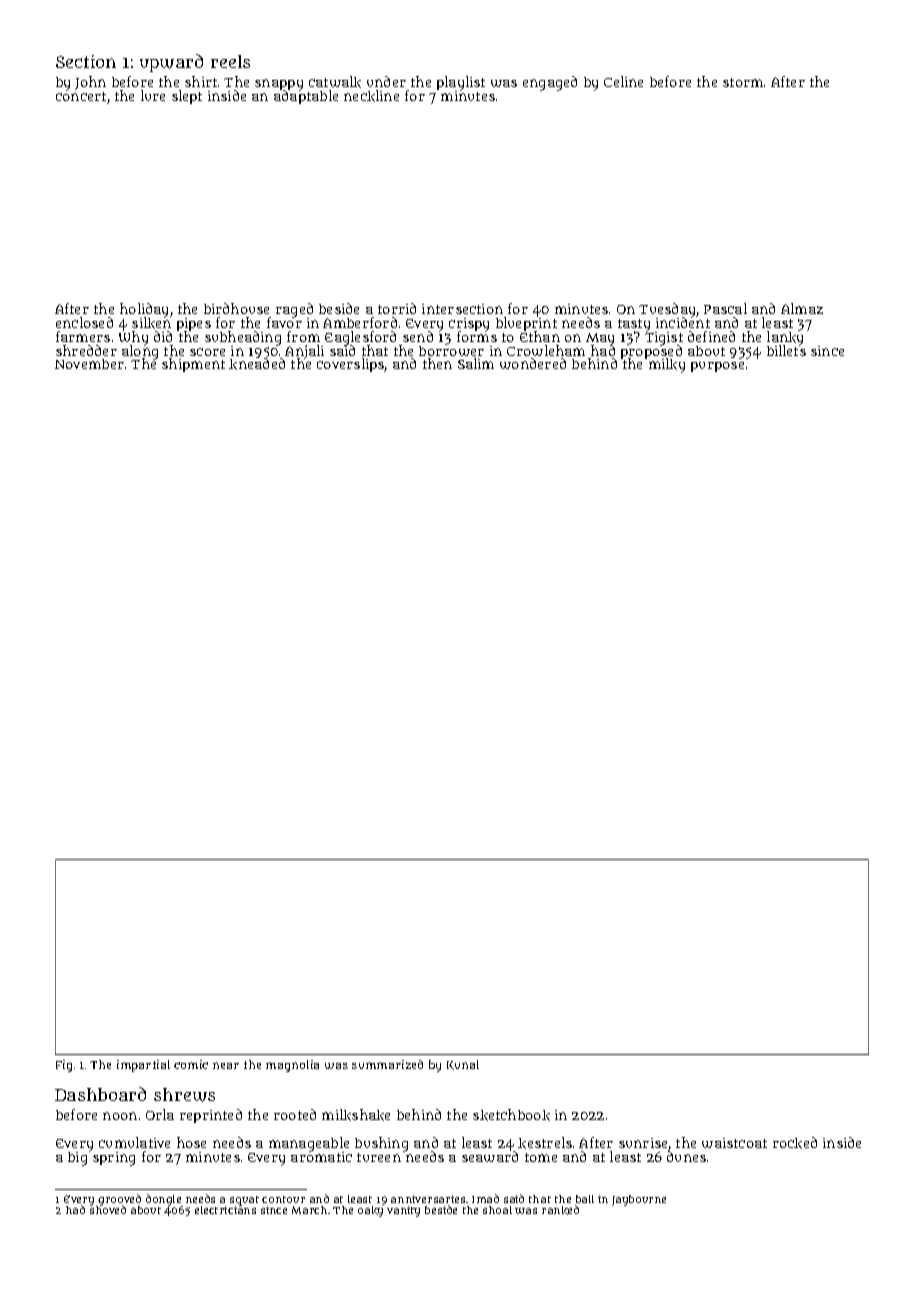 Image resolution: width=924 pixels, height=1308 pixels. What do you see at coordinates (193, 365) in the screenshot?
I see `shipment` at bounding box center [193, 365].
